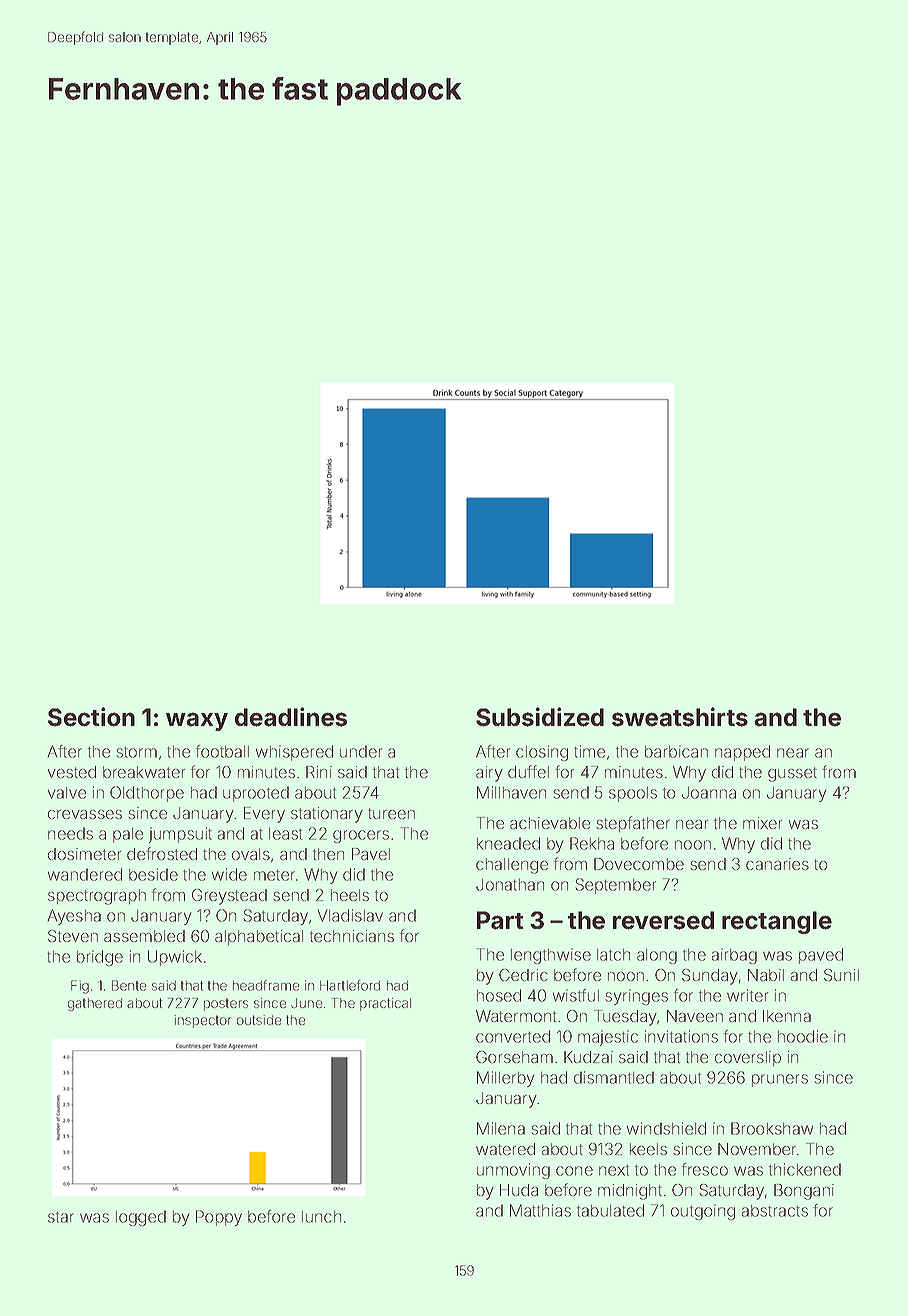  I want to click on logged, so click(141, 1218).
